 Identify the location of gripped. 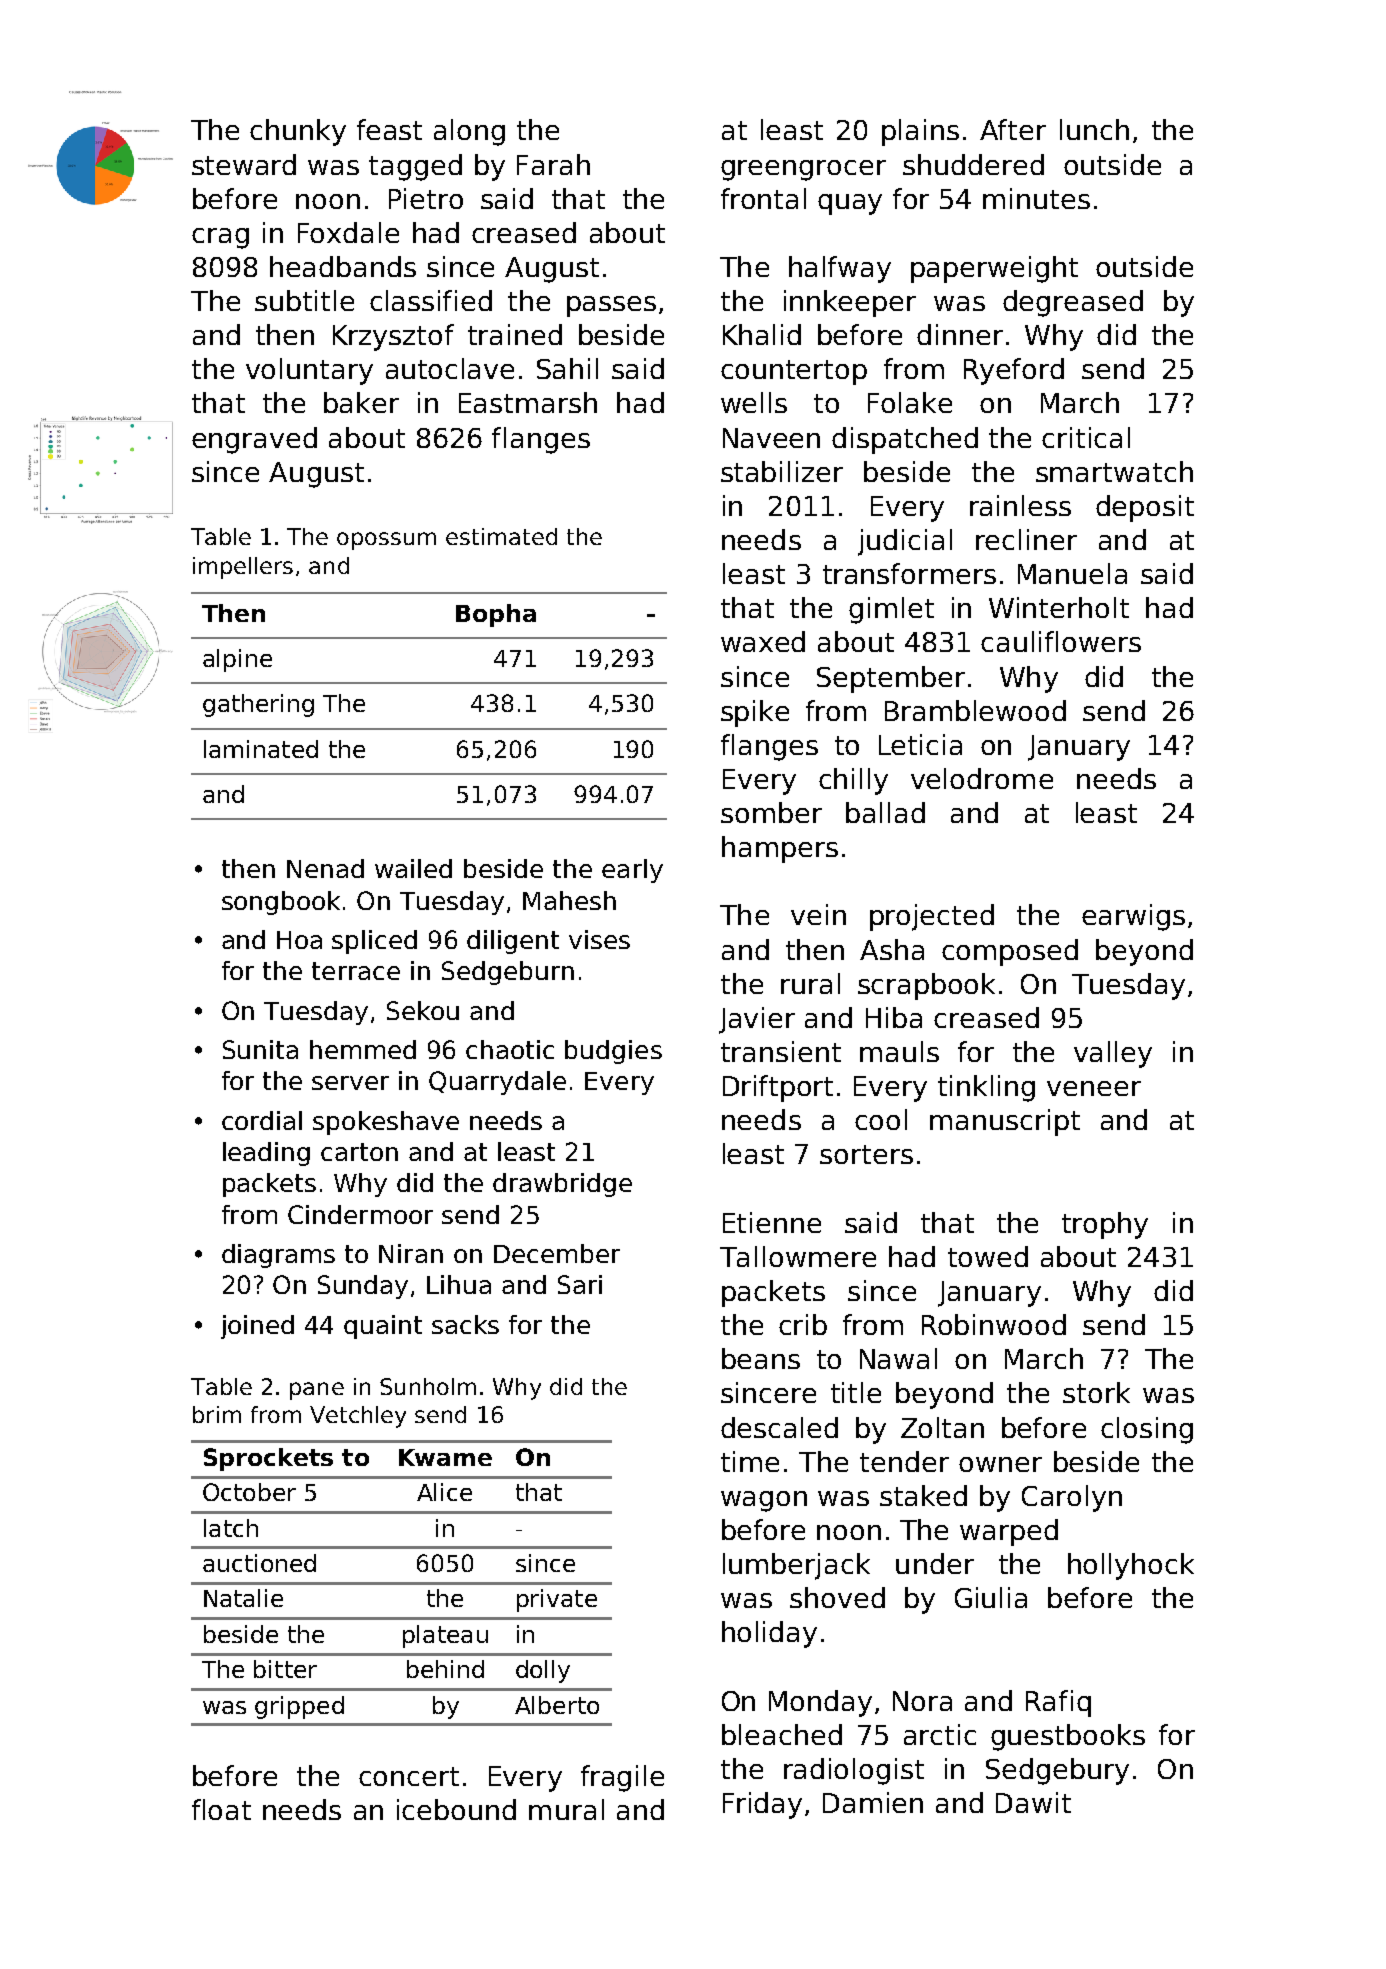
(299, 1707).
